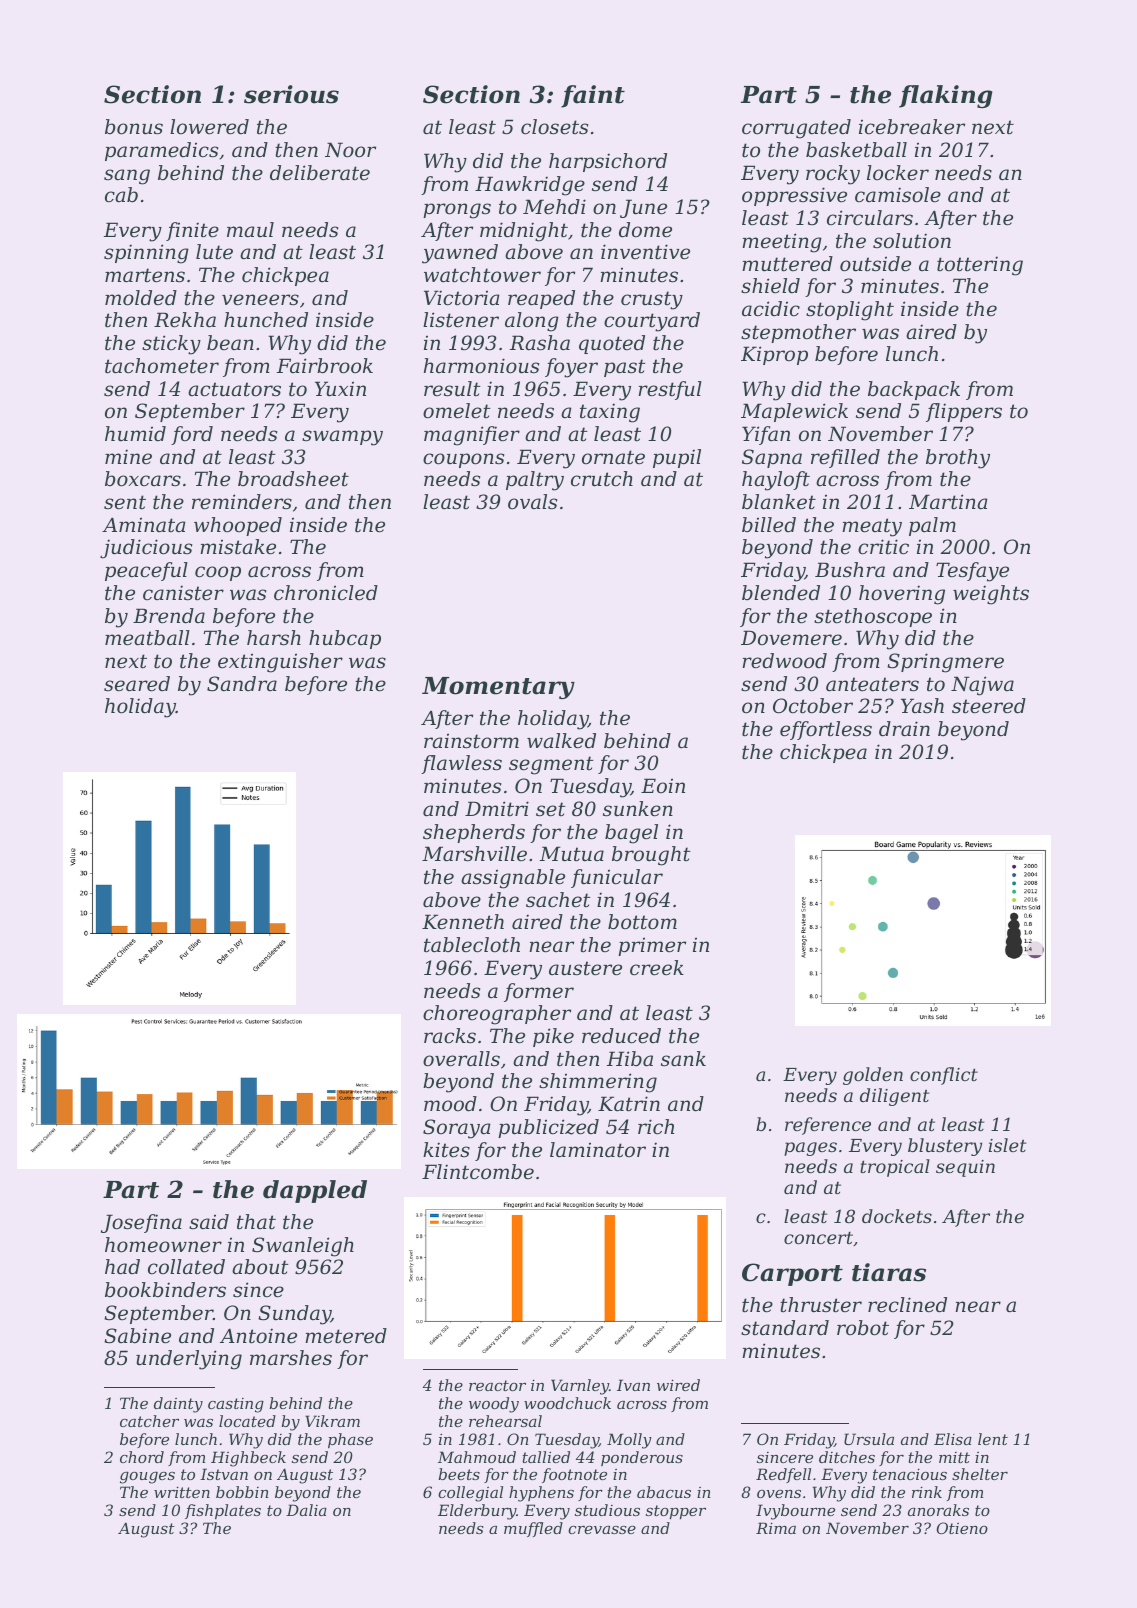 The image size is (1137, 1608). I want to click on sachet, so click(558, 900).
